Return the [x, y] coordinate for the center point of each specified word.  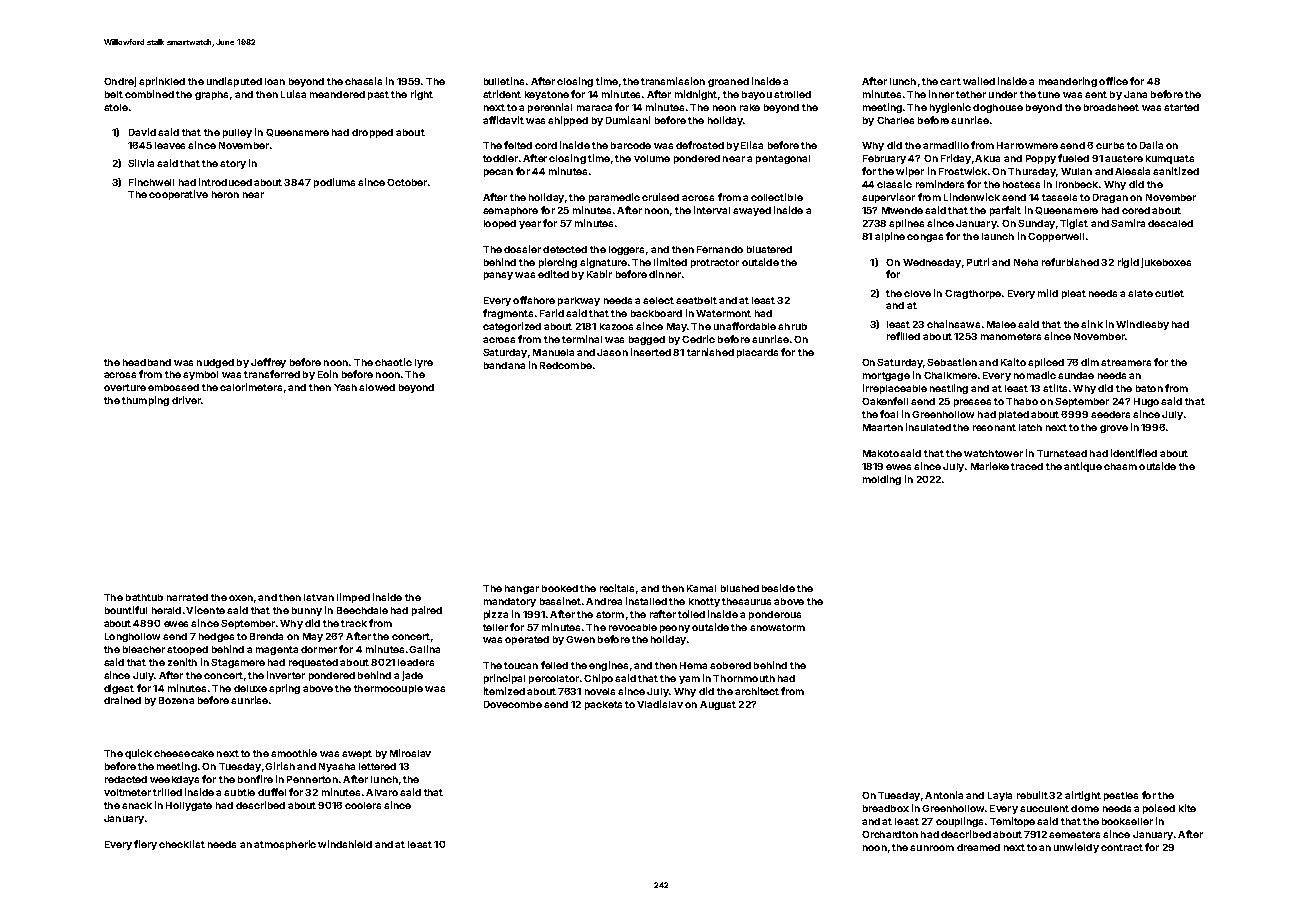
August [718, 705]
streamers [1126, 362]
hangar [522, 589]
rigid [1128, 263]
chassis [363, 81]
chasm [1120, 466]
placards [757, 353]
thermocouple [388, 689]
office [1113, 81]
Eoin [328, 374]
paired [427, 611]
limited [670, 262]
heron [225, 194]
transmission [673, 81]
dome [1085, 808]
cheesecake [184, 753]
